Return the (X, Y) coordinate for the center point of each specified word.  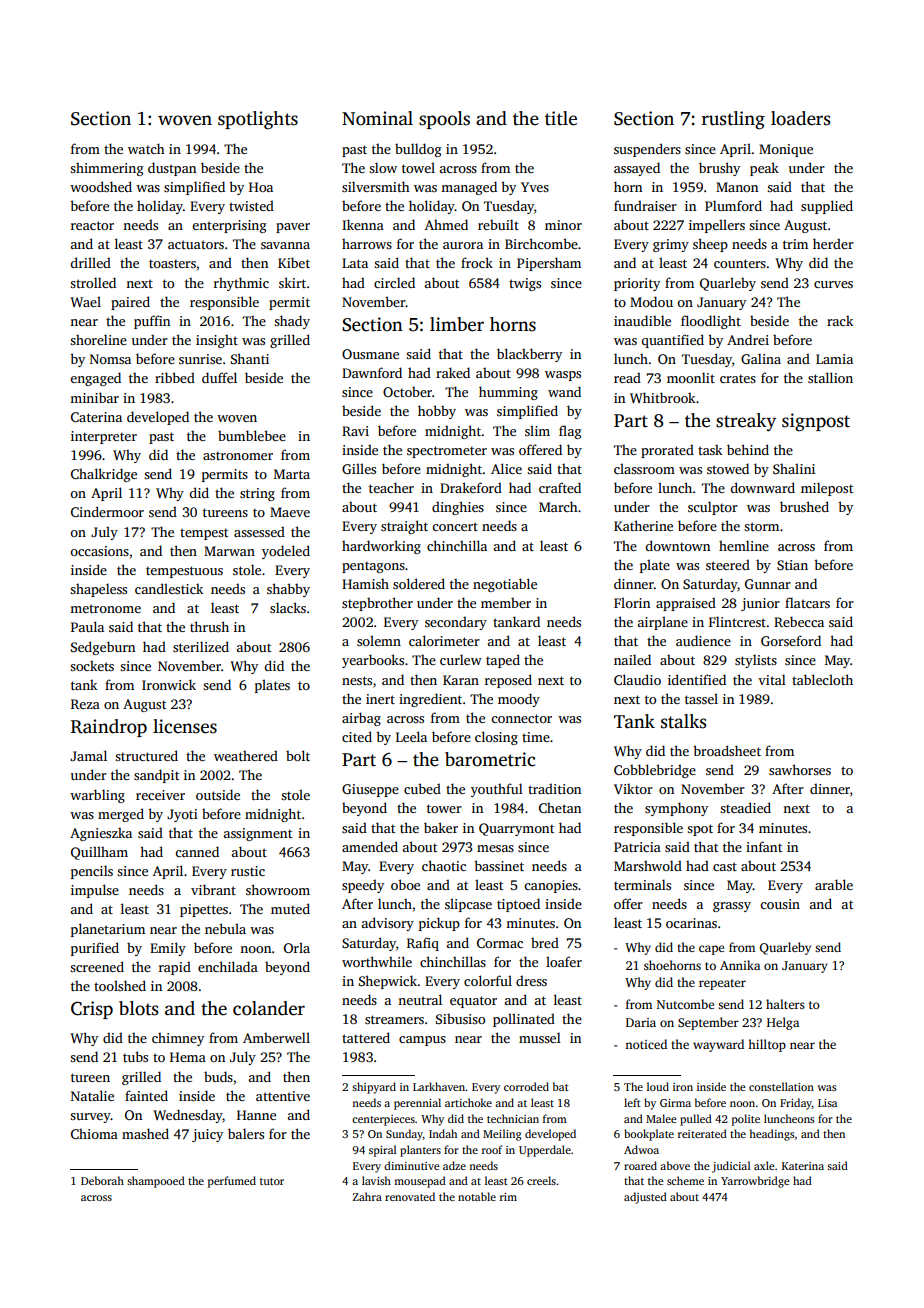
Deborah (102, 1180)
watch (146, 148)
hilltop (767, 1045)
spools (444, 120)
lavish (376, 1180)
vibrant (213, 889)
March (558, 506)
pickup (439, 924)
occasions (99, 551)
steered (728, 564)
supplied (827, 207)
